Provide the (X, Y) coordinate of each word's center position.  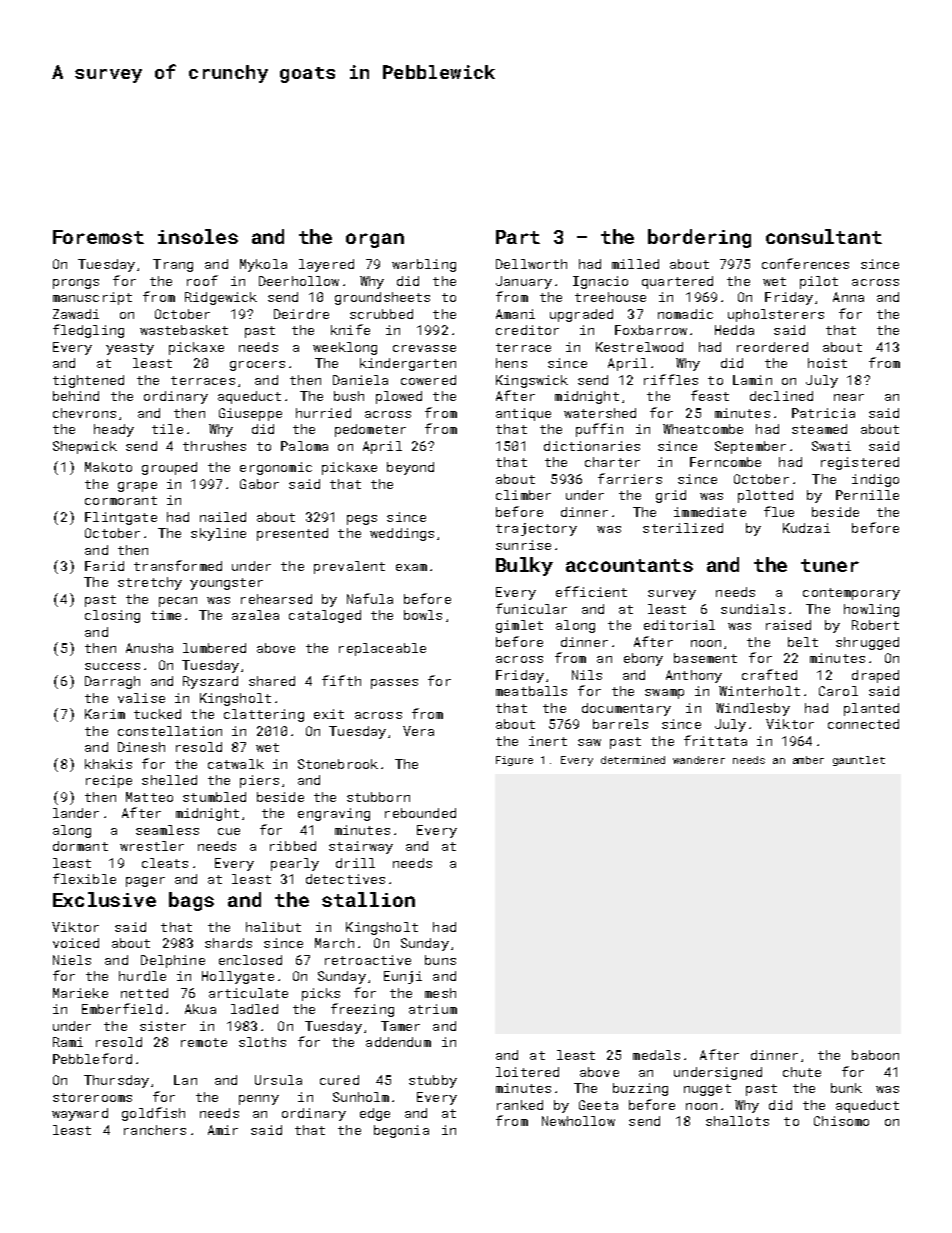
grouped (169, 468)
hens (511, 363)
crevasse (424, 348)
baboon (875, 1055)
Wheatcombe (703, 429)
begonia (401, 1131)
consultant (824, 236)
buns (440, 960)
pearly (295, 864)
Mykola (263, 265)
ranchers (155, 1130)
